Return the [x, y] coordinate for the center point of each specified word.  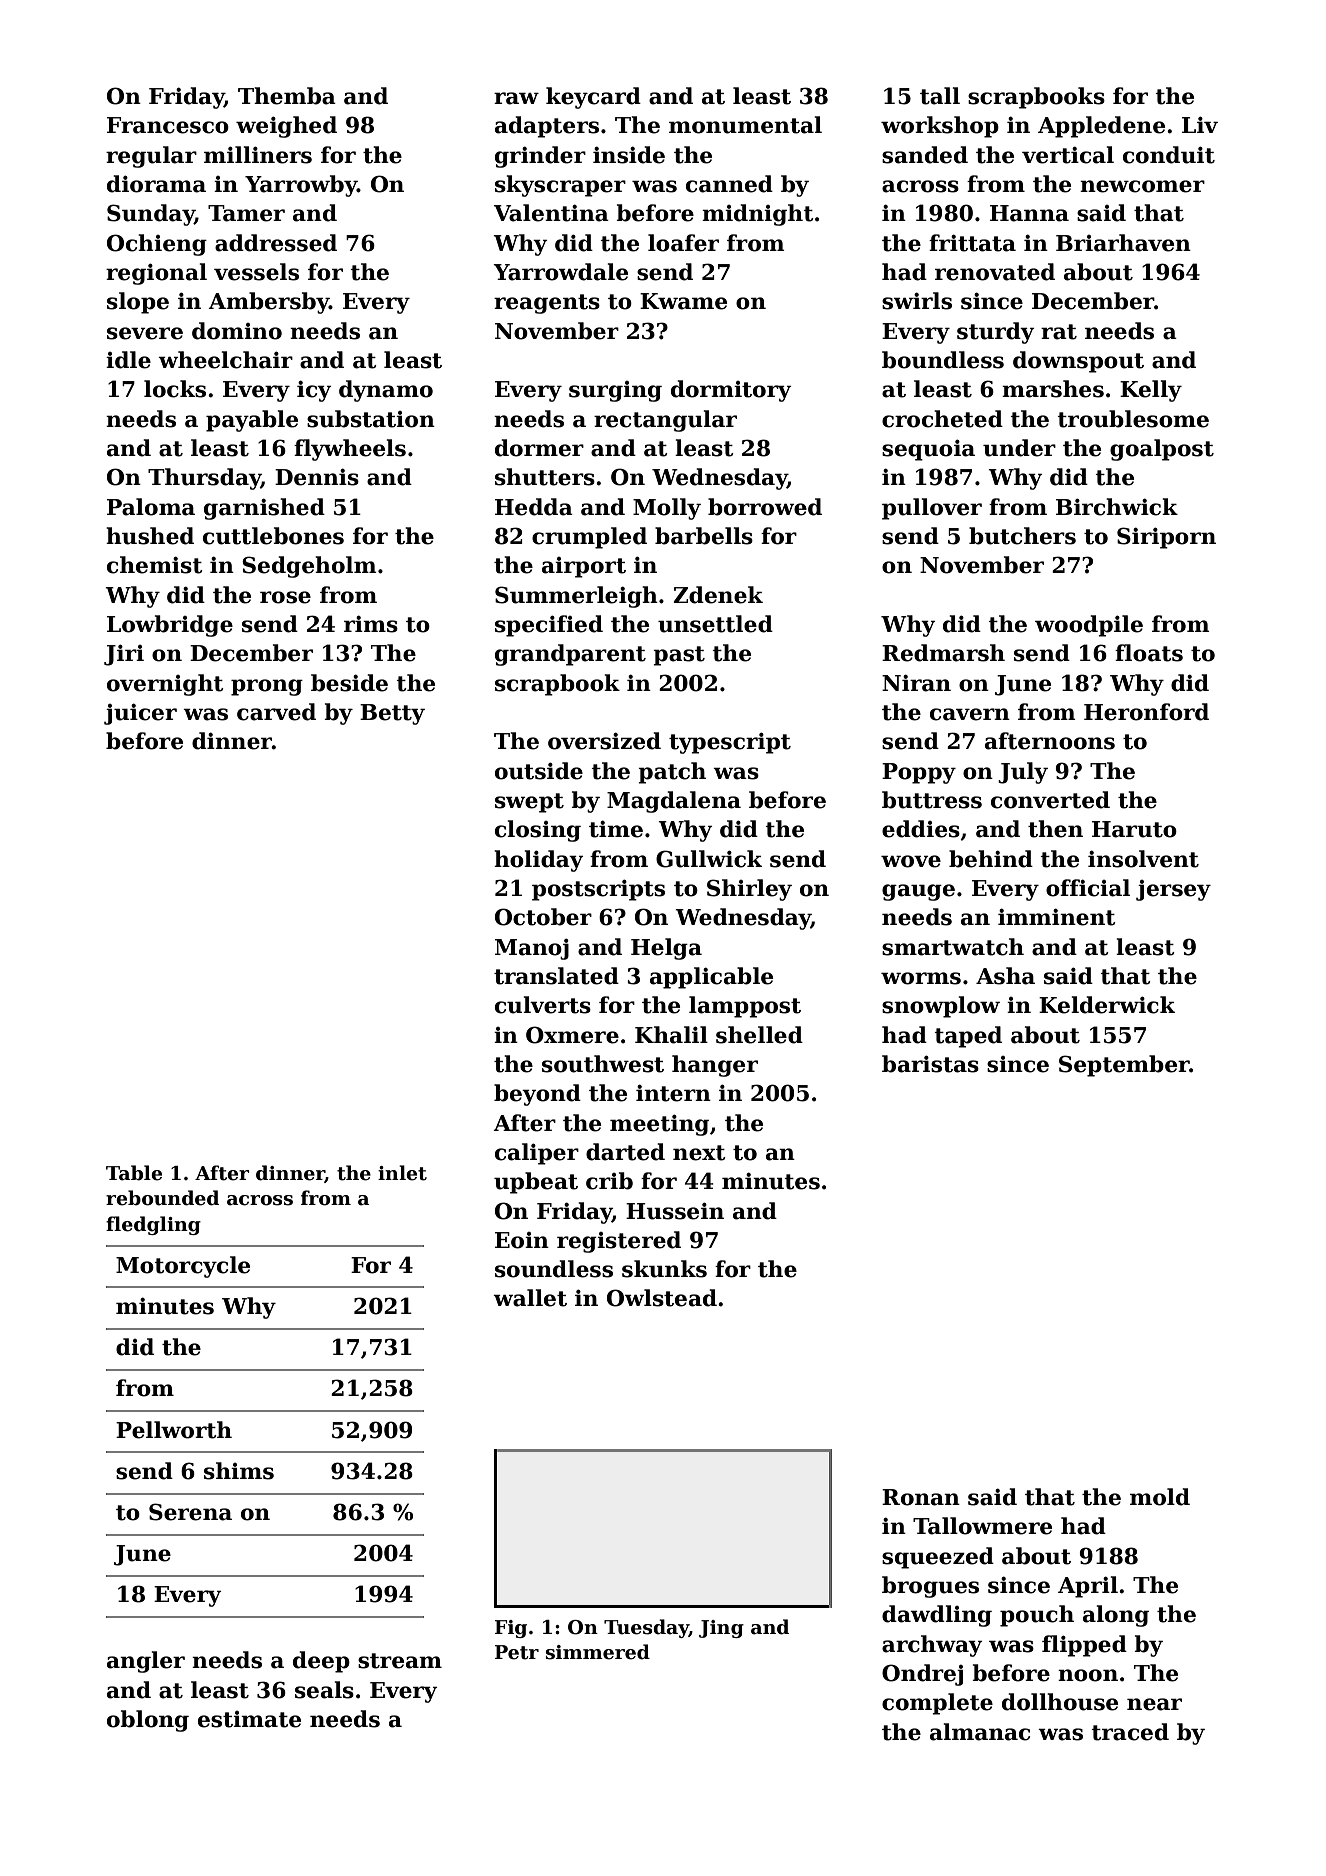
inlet [402, 1173]
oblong [148, 1721]
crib [609, 1181]
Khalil [671, 1035]
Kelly [1151, 391]
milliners [258, 155]
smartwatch [953, 947]
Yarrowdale [560, 272]
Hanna [1029, 213]
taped [968, 1037]
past [679, 656]
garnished [264, 509]
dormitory [731, 391]
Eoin [522, 1240]
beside [349, 683]
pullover [932, 509]
